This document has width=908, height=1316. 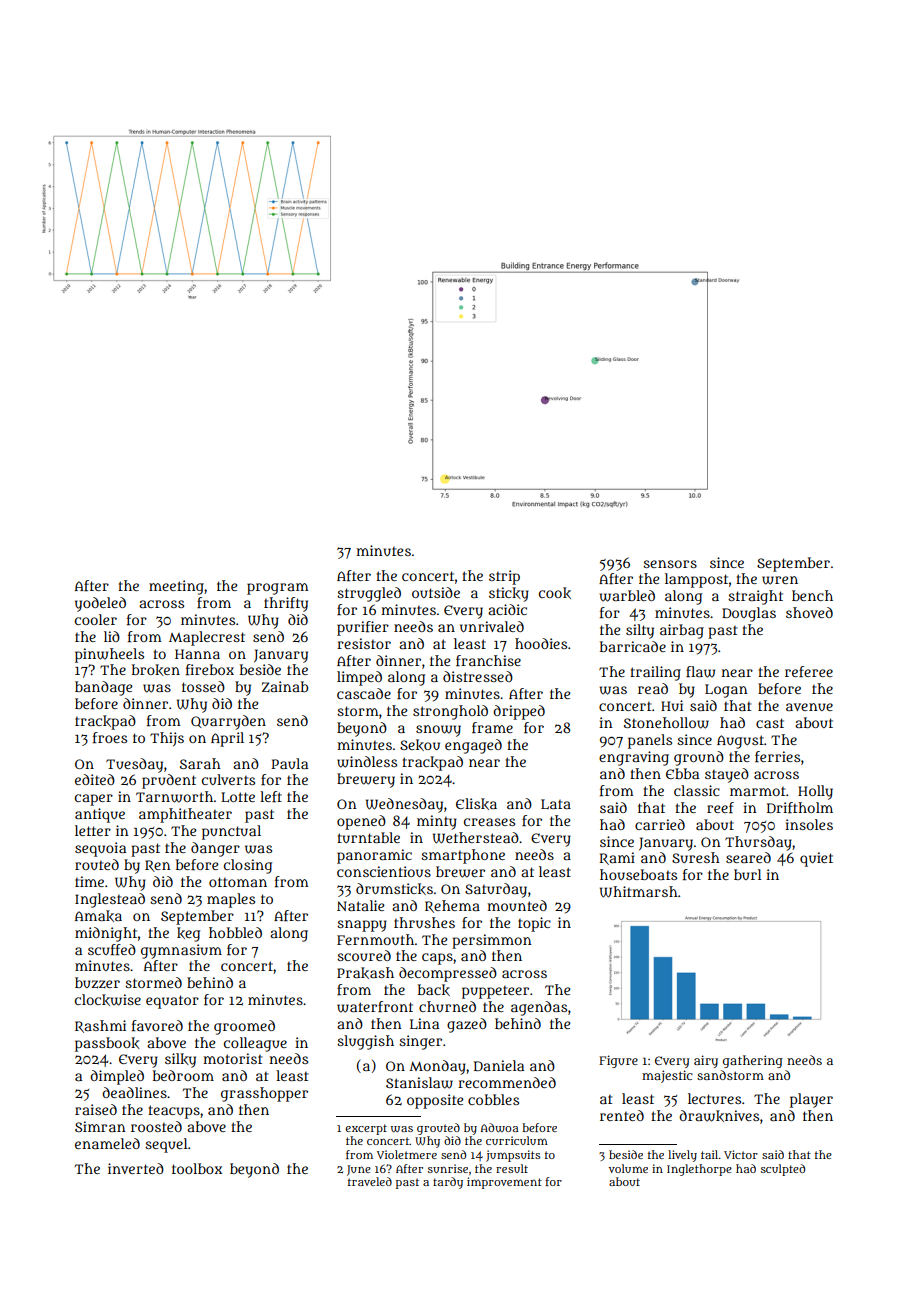 What do you see at coordinates (450, 712) in the document?
I see `stronghold` at bounding box center [450, 712].
